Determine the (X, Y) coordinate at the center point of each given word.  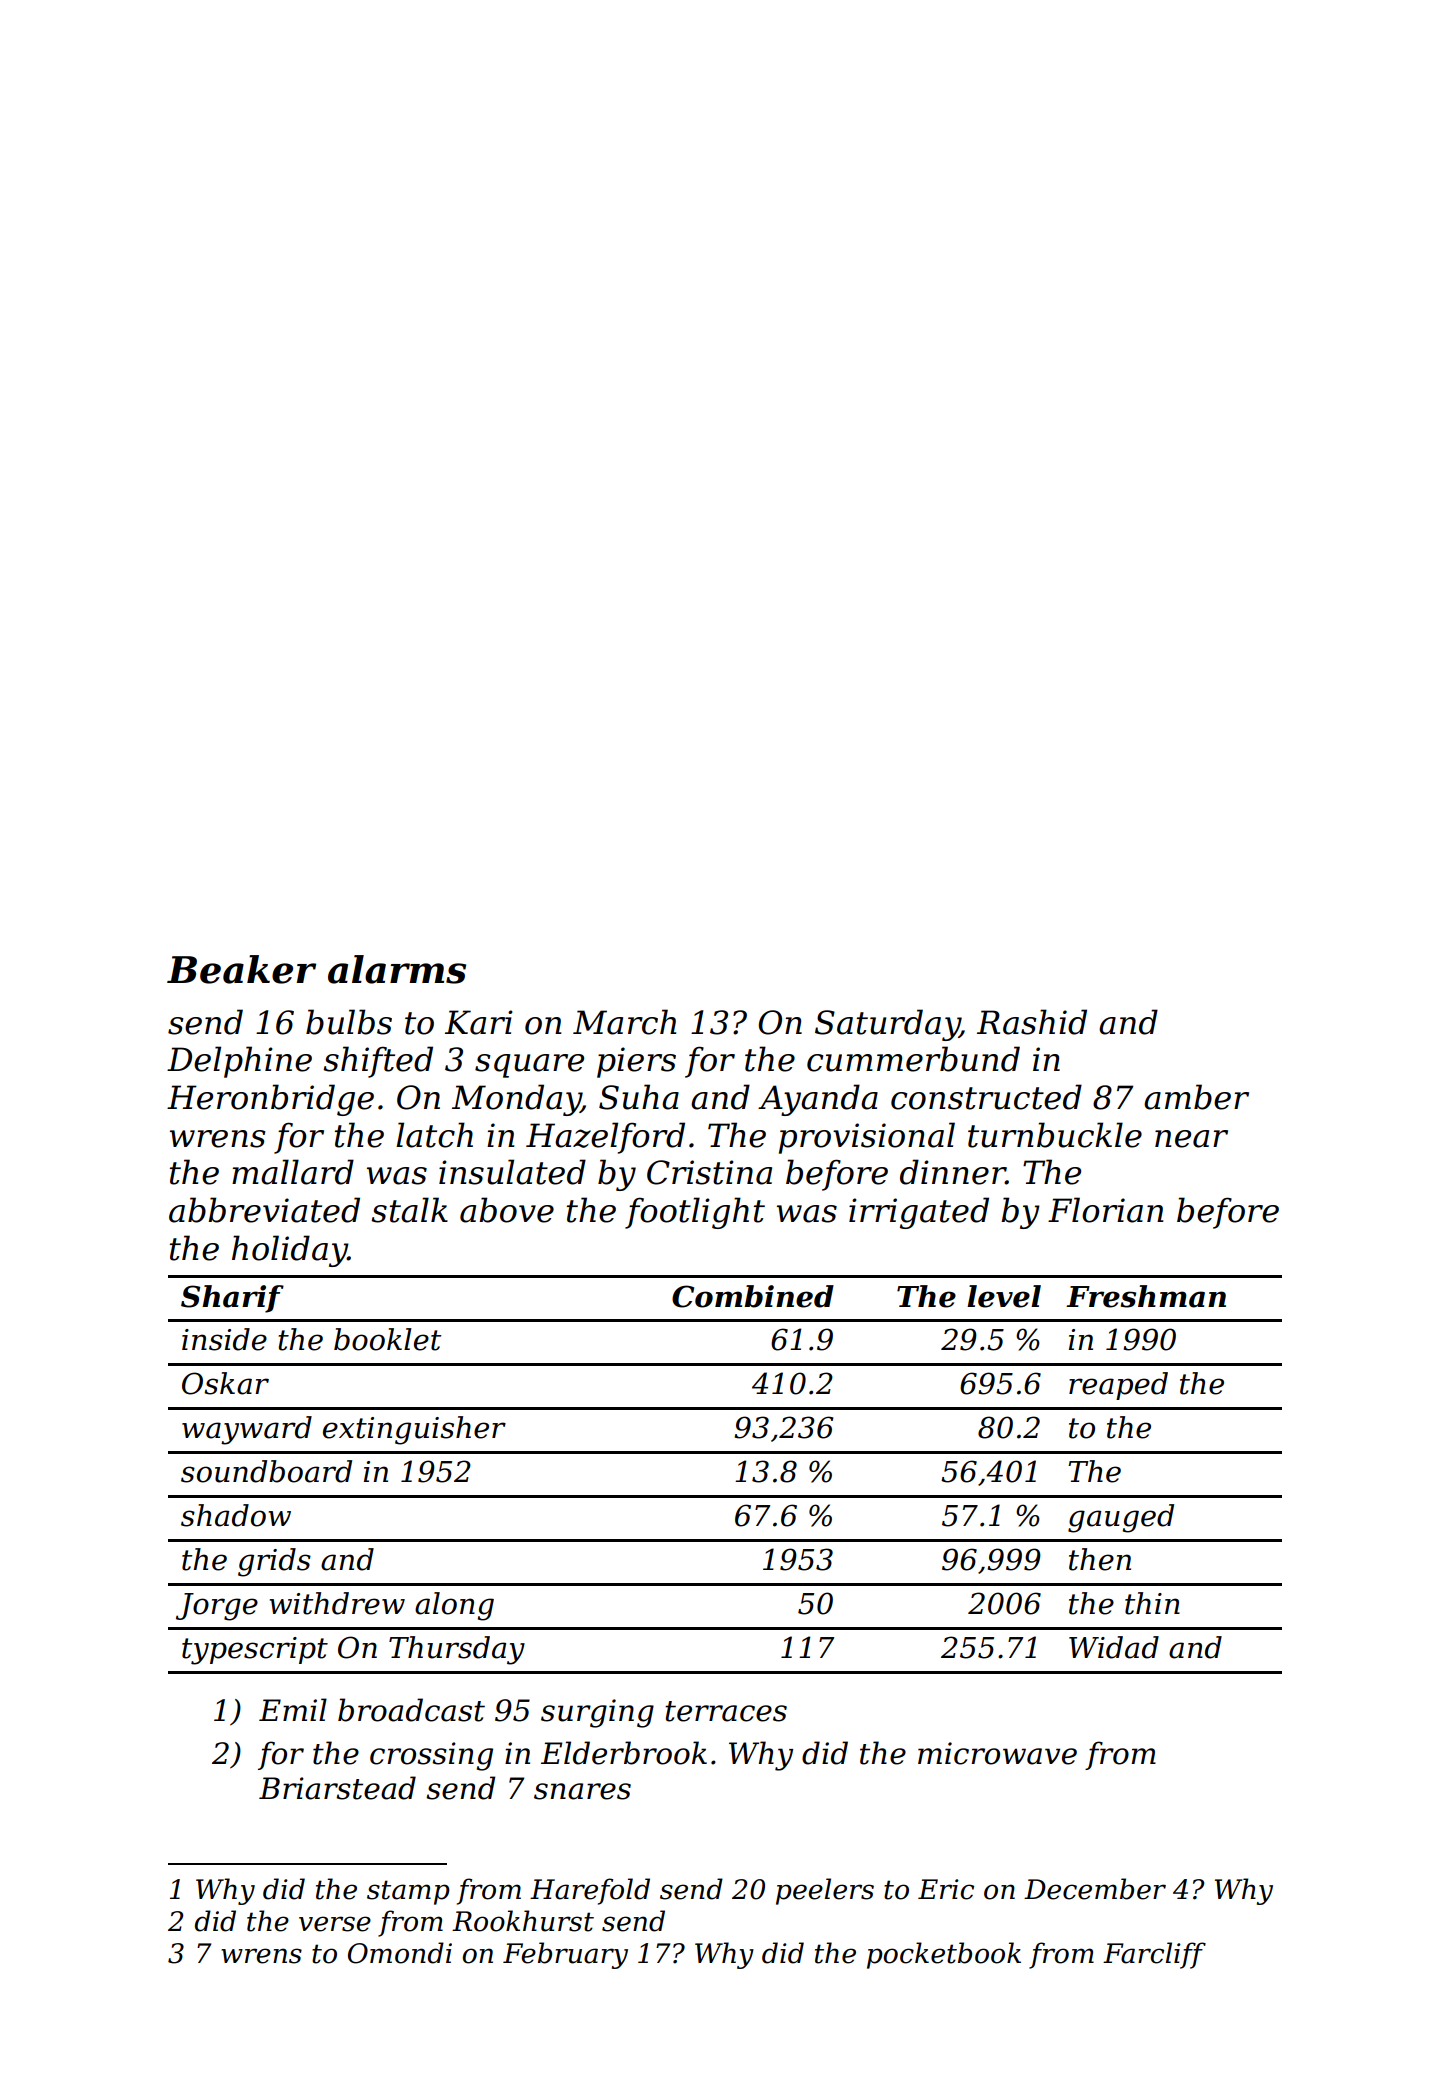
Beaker (241, 969)
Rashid (1032, 1022)
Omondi (400, 1953)
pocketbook (944, 1955)
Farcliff (1154, 1955)
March (624, 1022)
